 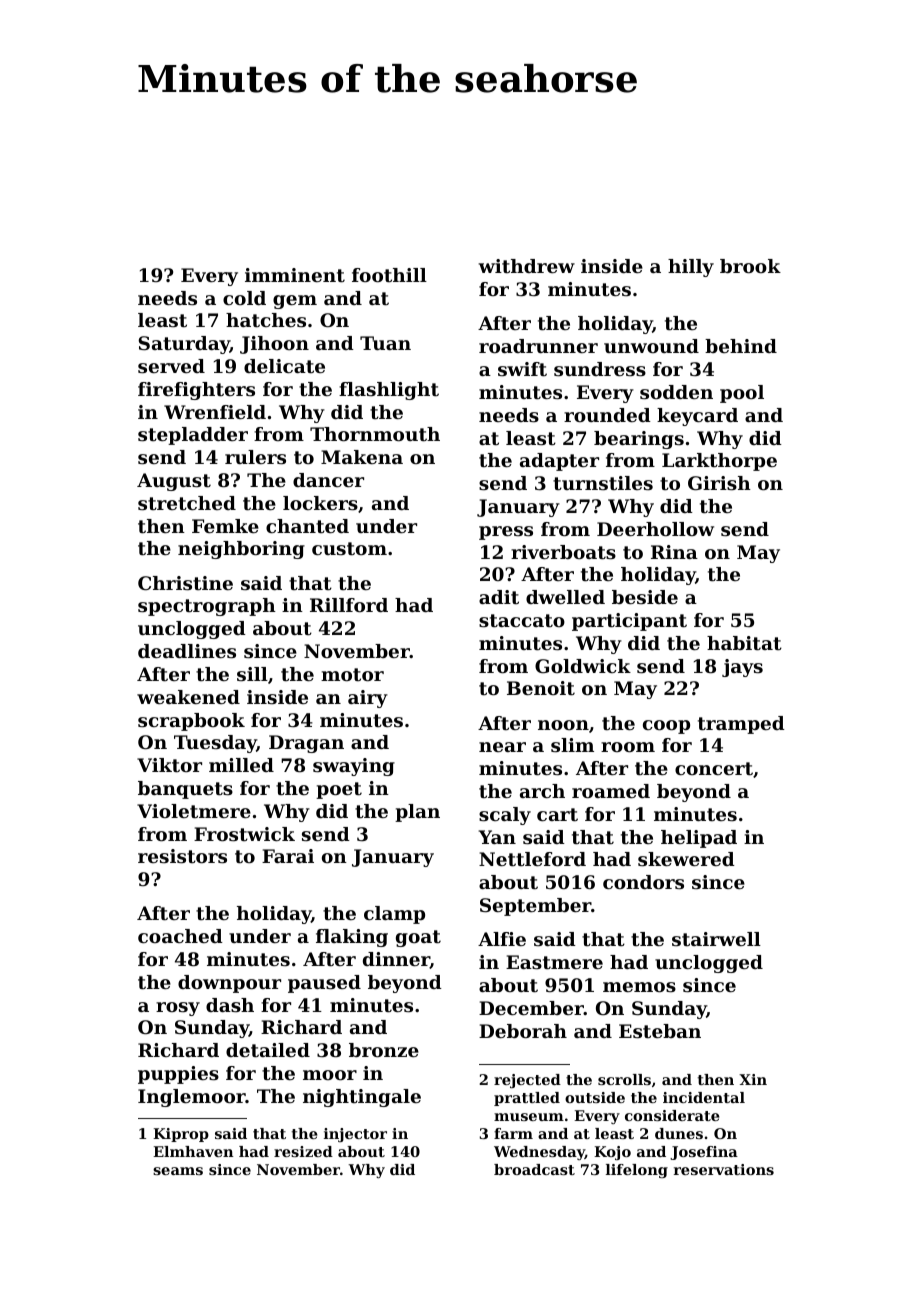 I want to click on seams, so click(x=178, y=1171).
